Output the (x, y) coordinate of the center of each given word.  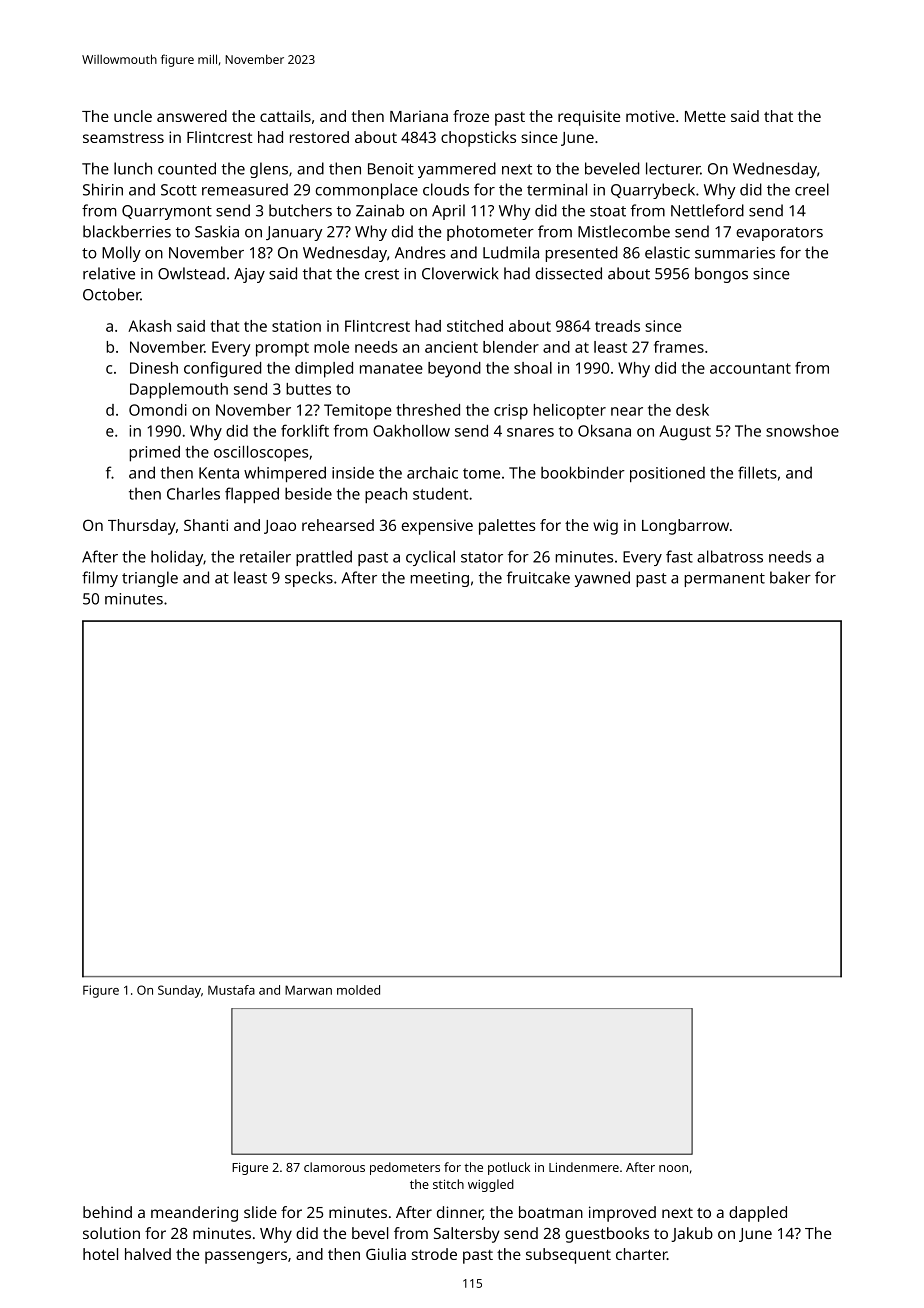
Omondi (158, 410)
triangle (150, 579)
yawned (602, 579)
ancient (451, 347)
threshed (428, 410)
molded (358, 990)
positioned (667, 474)
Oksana (604, 431)
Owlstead (191, 273)
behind (107, 1212)
